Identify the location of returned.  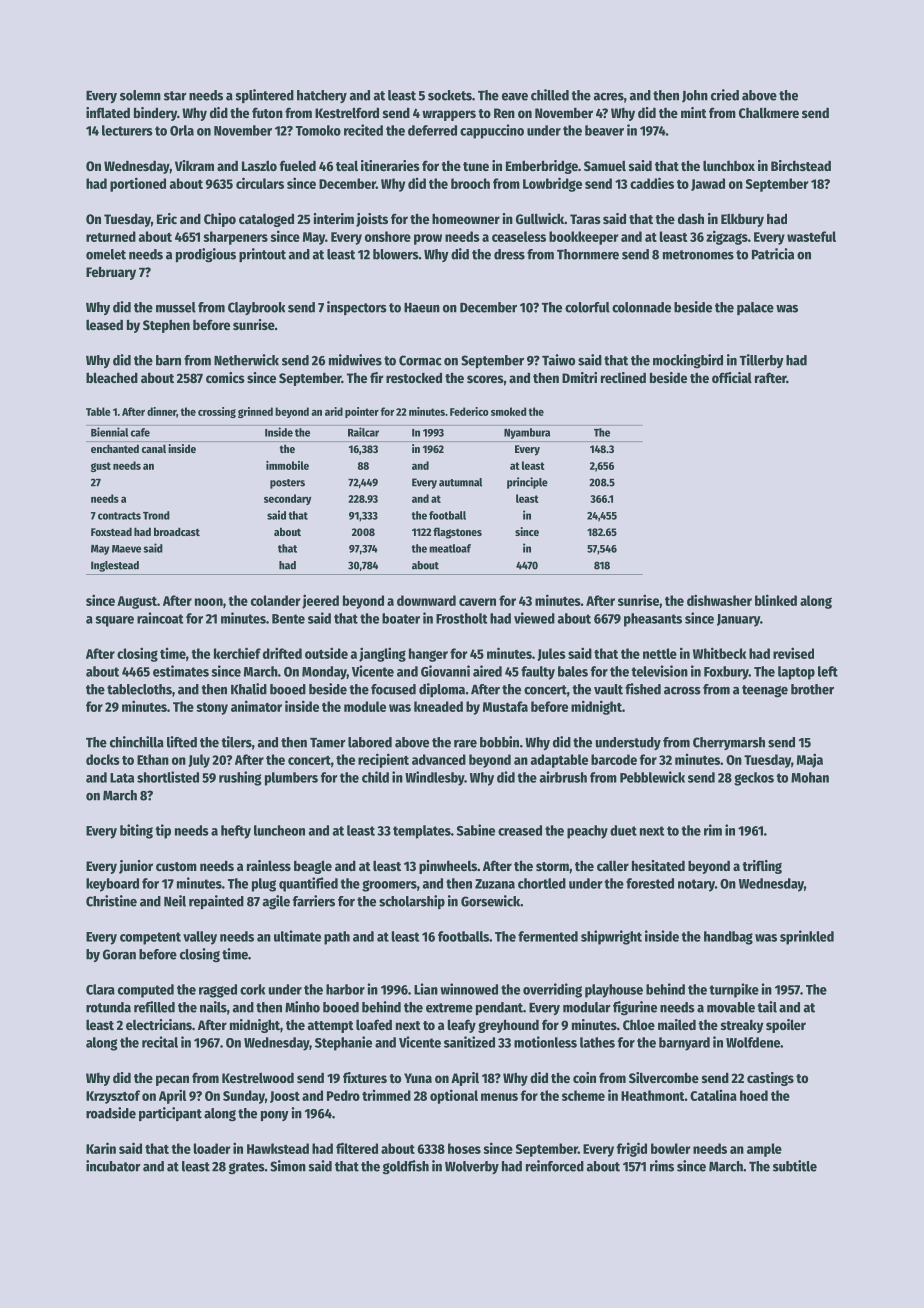
(111, 236).
